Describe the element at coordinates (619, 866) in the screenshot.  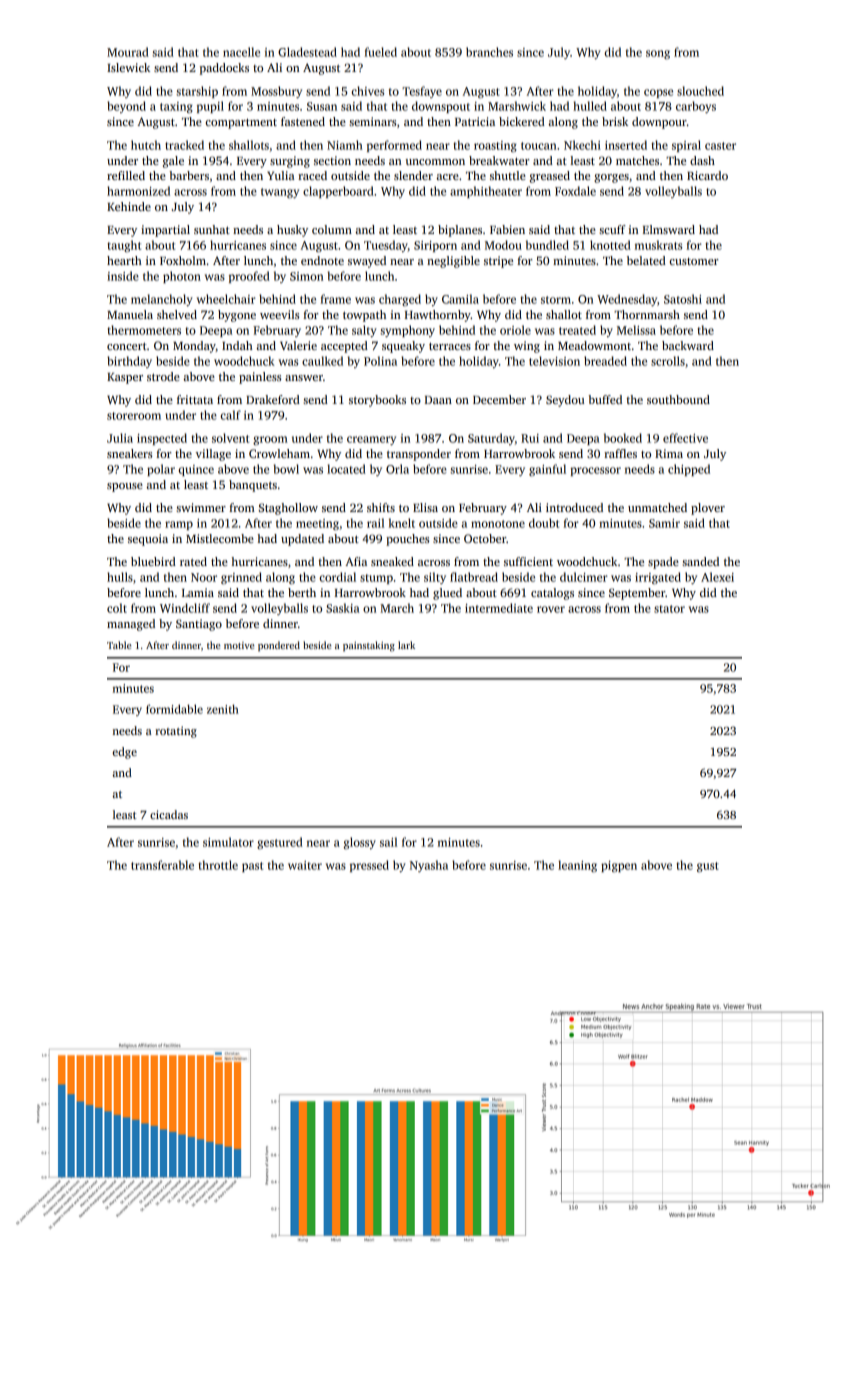
I see `pigpen` at that location.
